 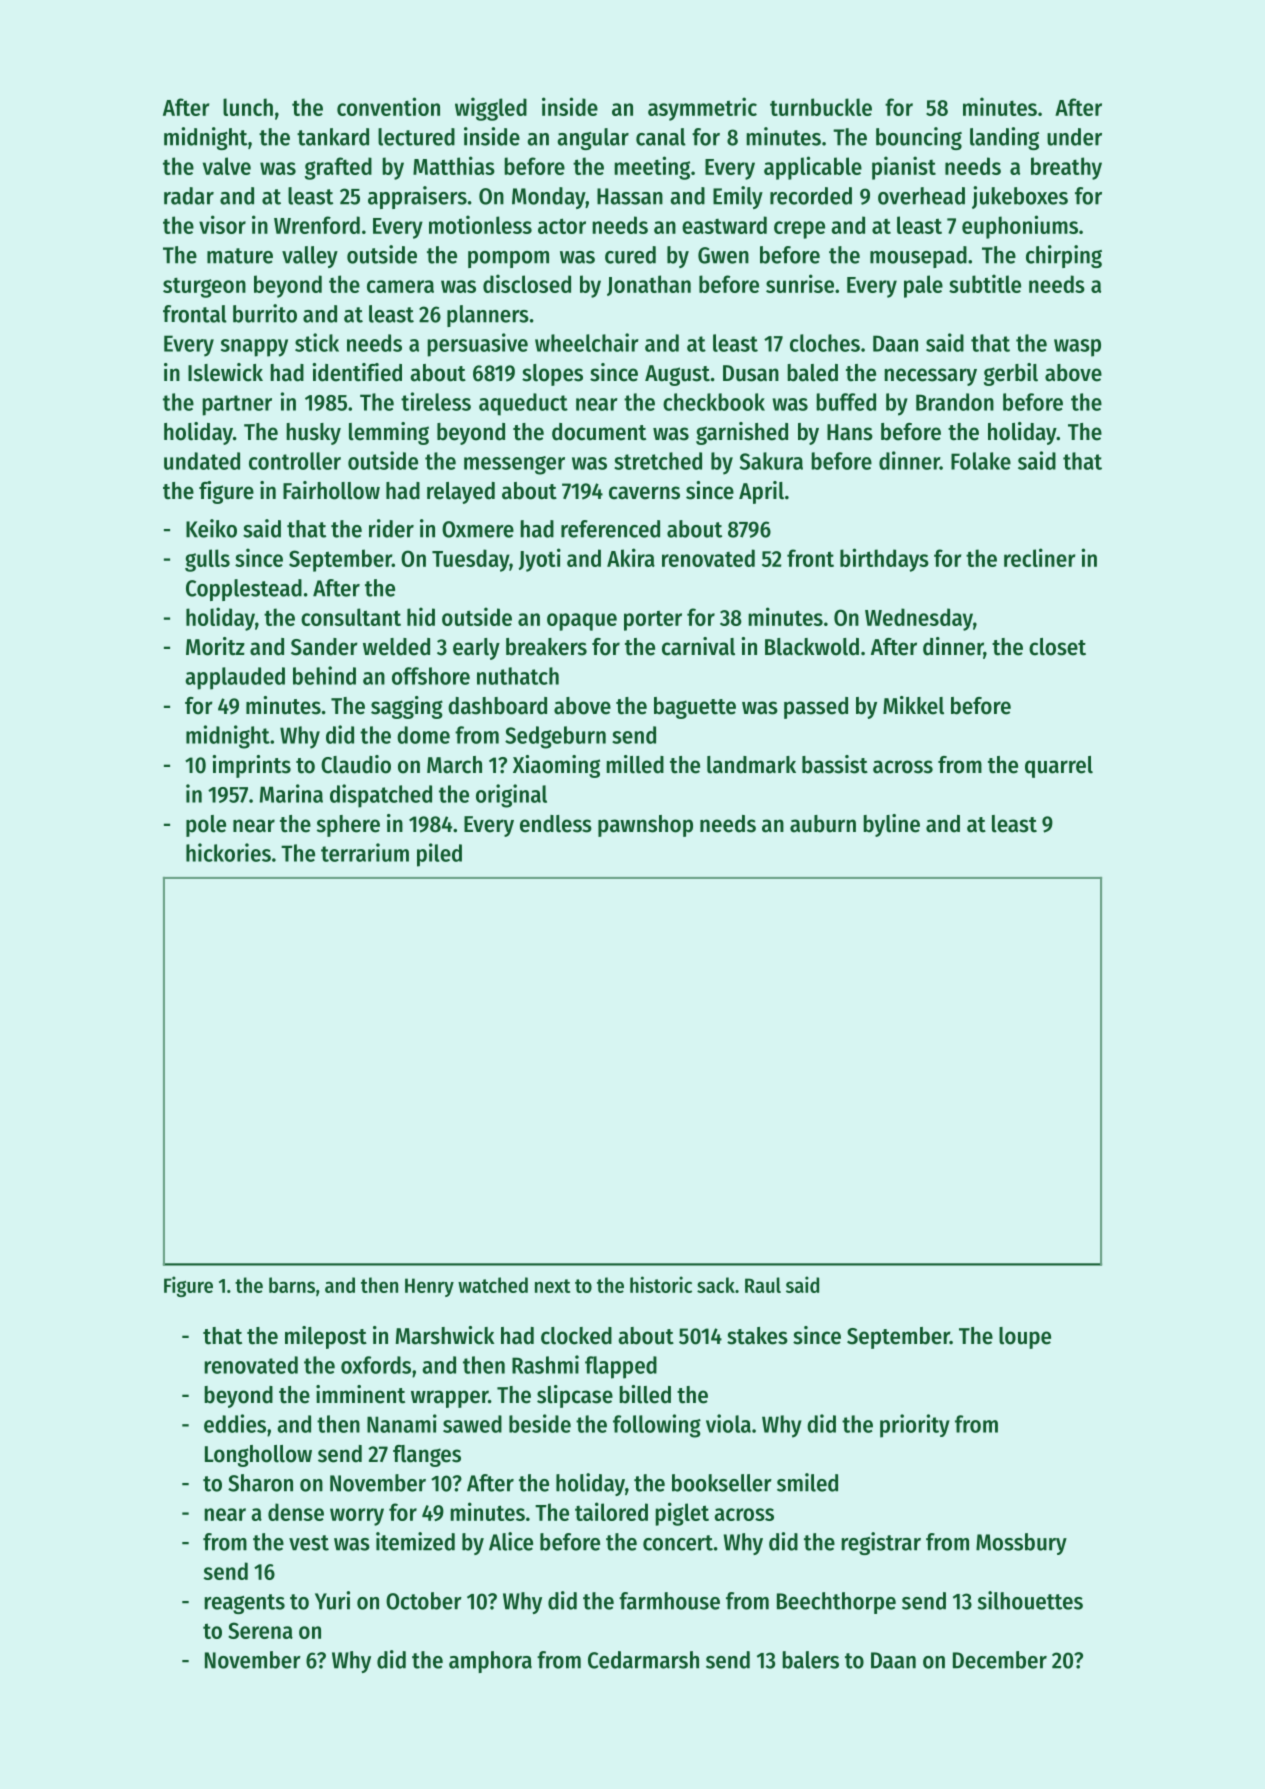 What do you see at coordinates (800, 283) in the screenshot?
I see `sunrise` at bounding box center [800, 283].
